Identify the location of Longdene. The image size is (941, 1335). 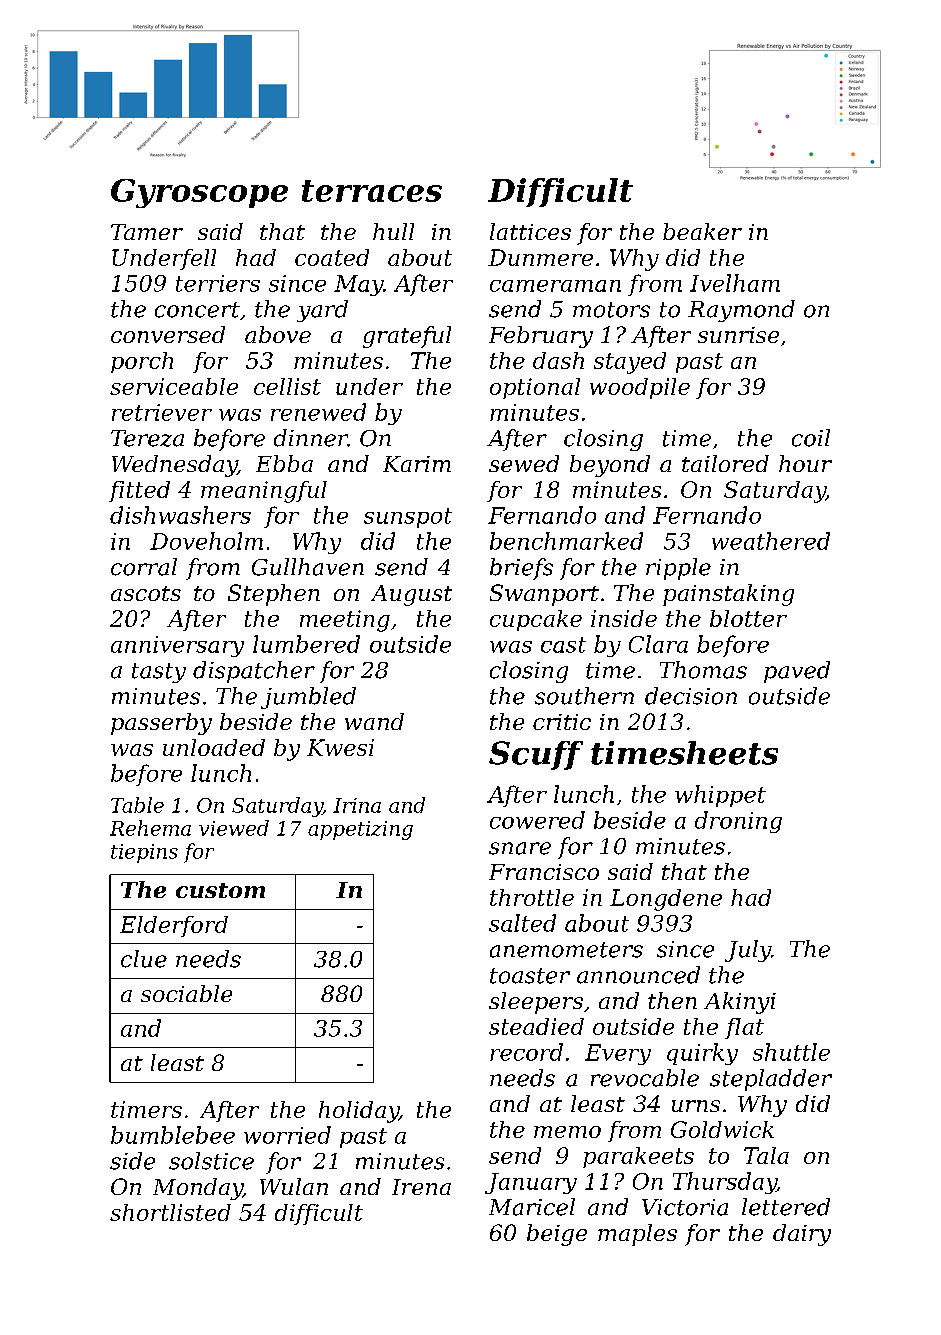
(666, 900).
